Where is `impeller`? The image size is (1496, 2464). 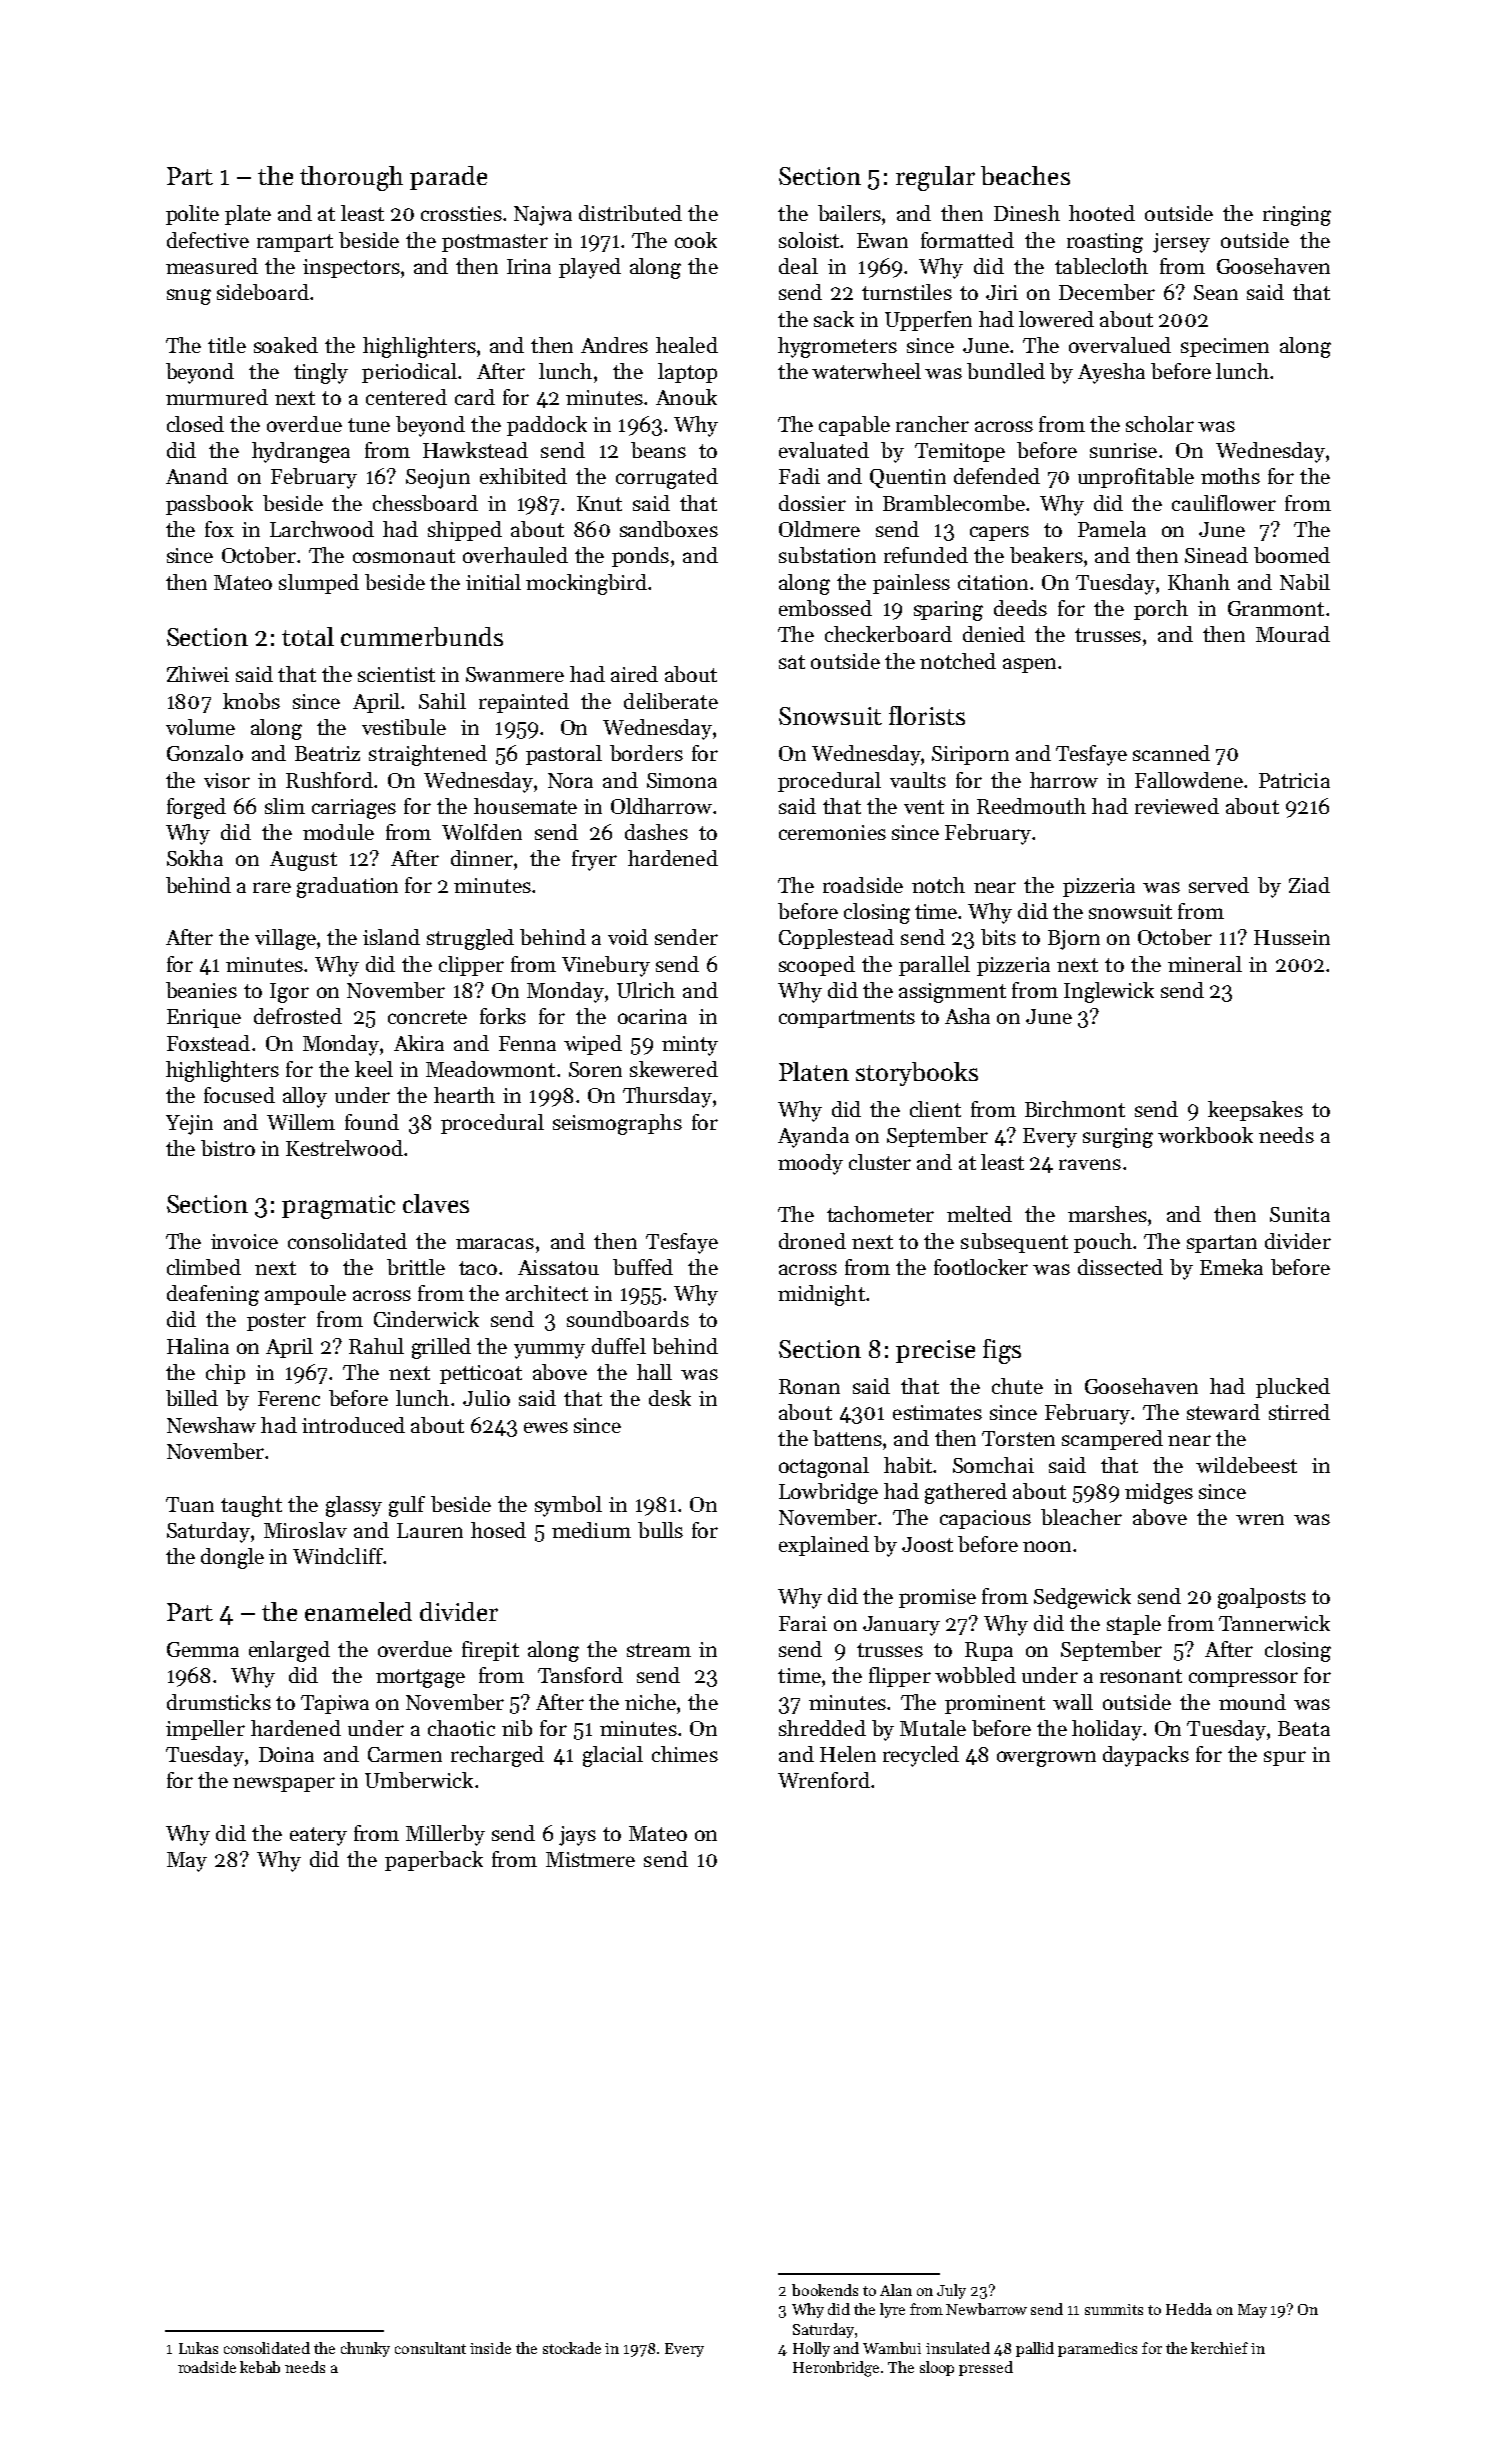 impeller is located at coordinates (205, 1730).
